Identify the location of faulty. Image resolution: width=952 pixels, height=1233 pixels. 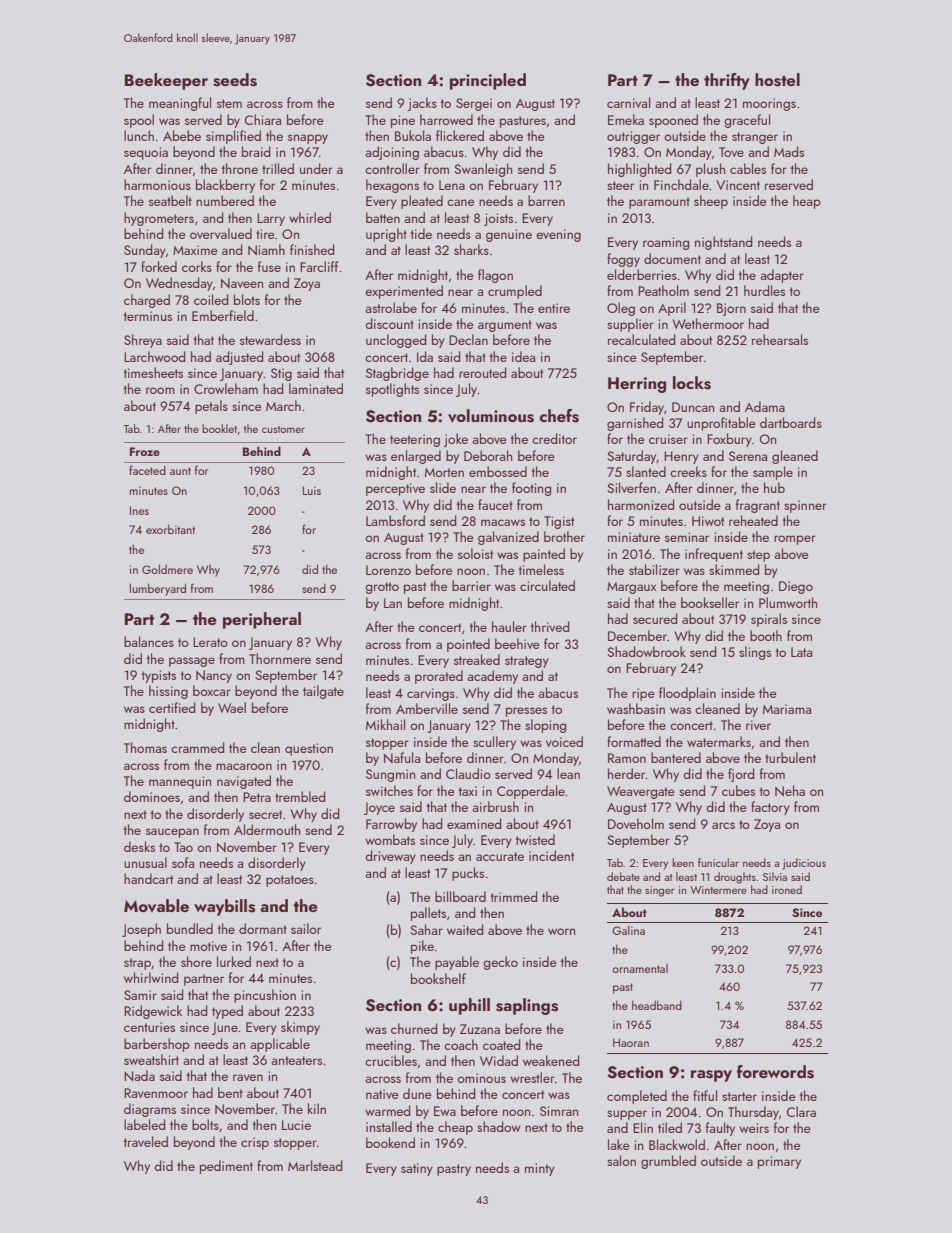
(720, 1129).
